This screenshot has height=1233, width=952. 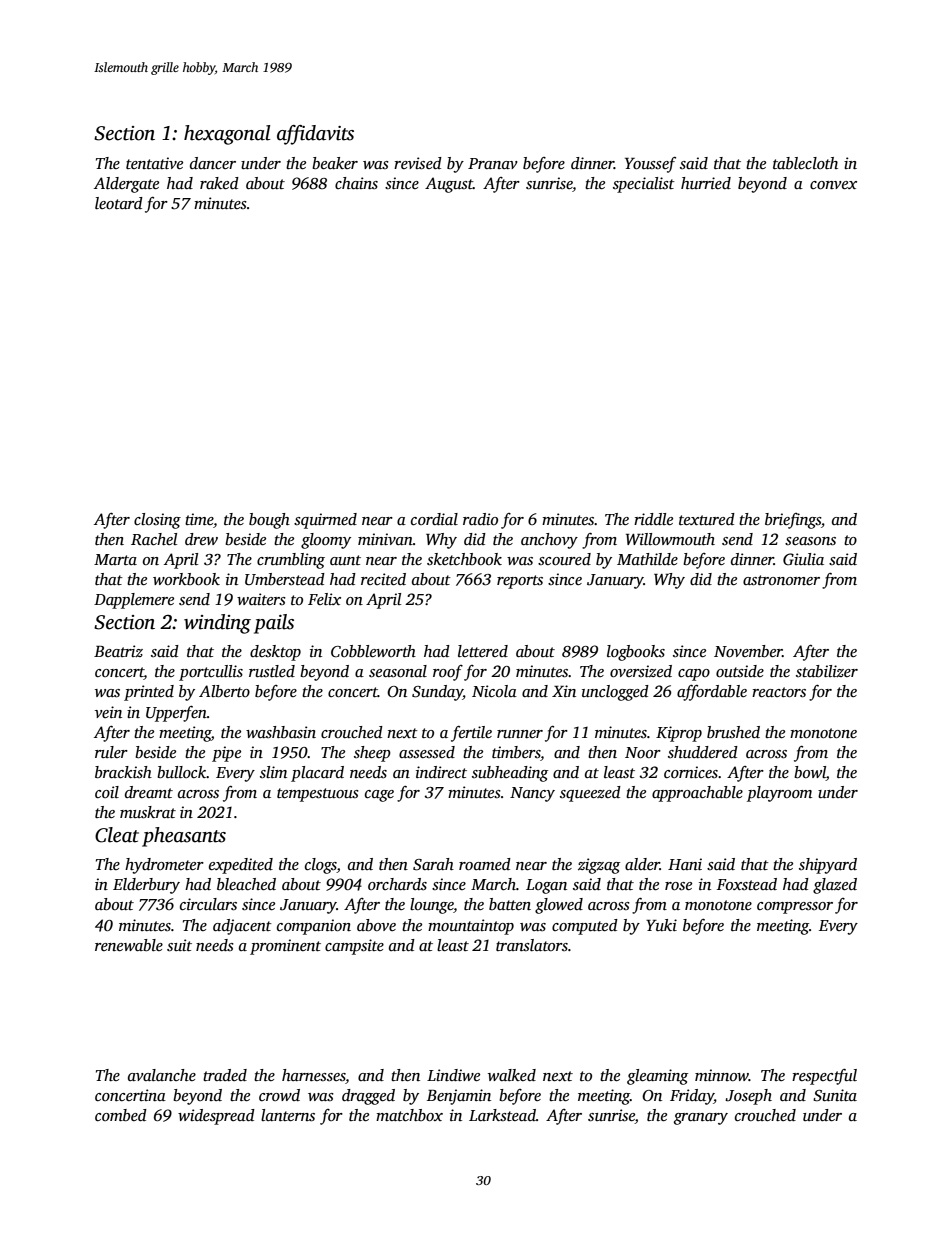 I want to click on textured, so click(x=707, y=519).
